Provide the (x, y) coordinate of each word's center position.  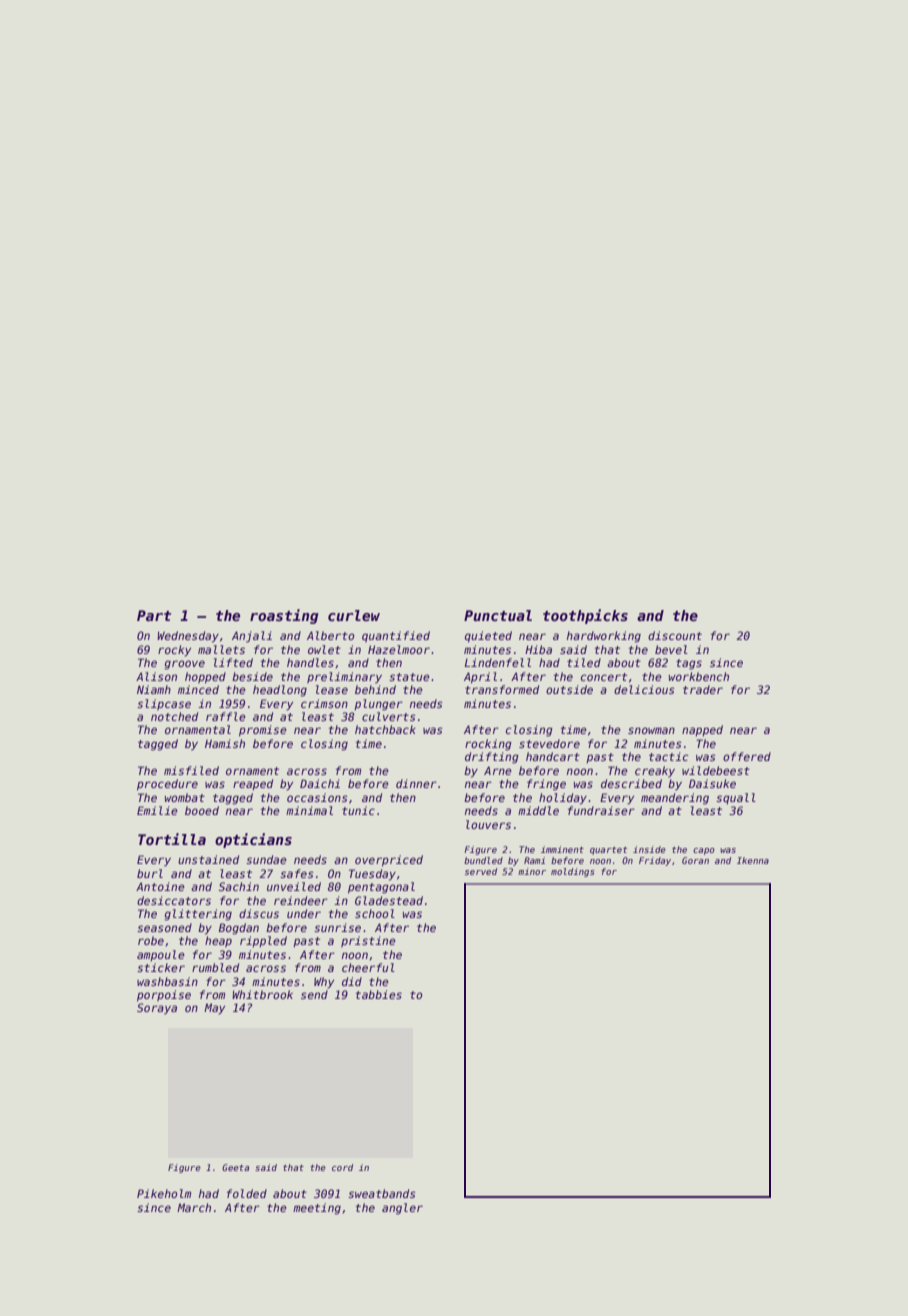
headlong (280, 691)
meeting (317, 1209)
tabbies (379, 994)
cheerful (368, 967)
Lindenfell (498, 662)
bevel (671, 649)
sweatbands (382, 1193)
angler (402, 1209)
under (304, 913)
